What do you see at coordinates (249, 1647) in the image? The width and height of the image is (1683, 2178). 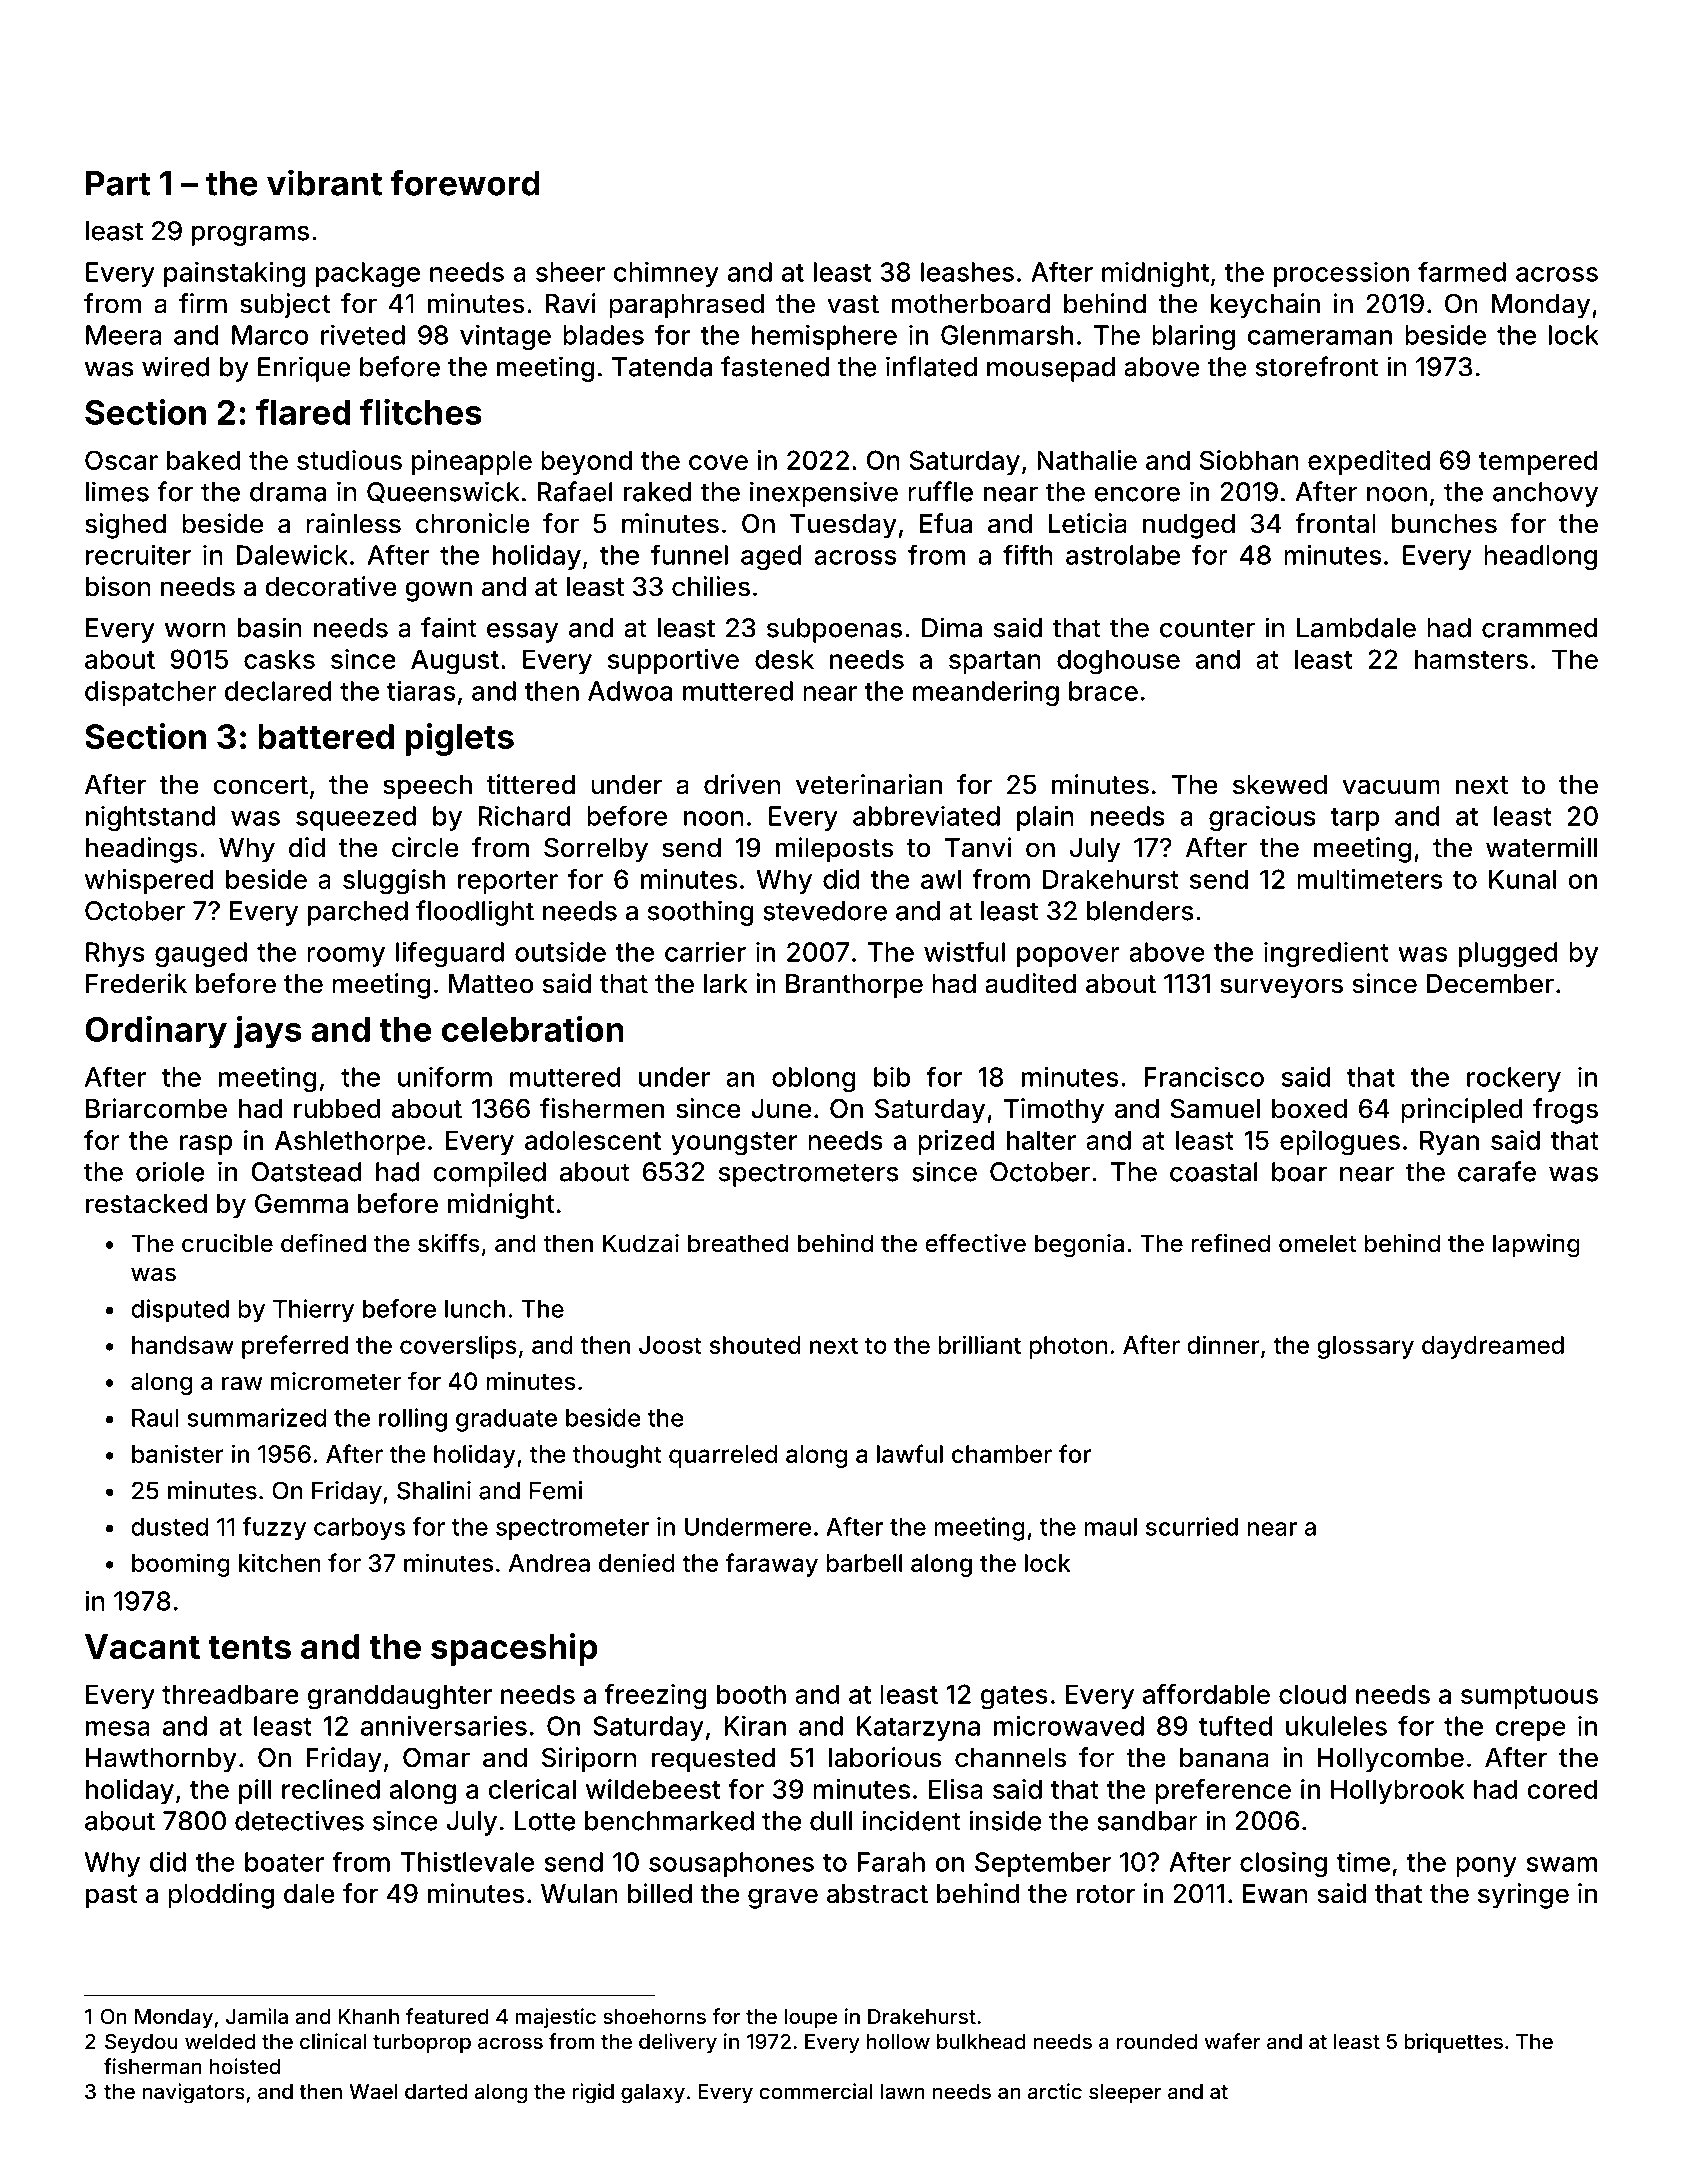 I see `tents` at bounding box center [249, 1647].
